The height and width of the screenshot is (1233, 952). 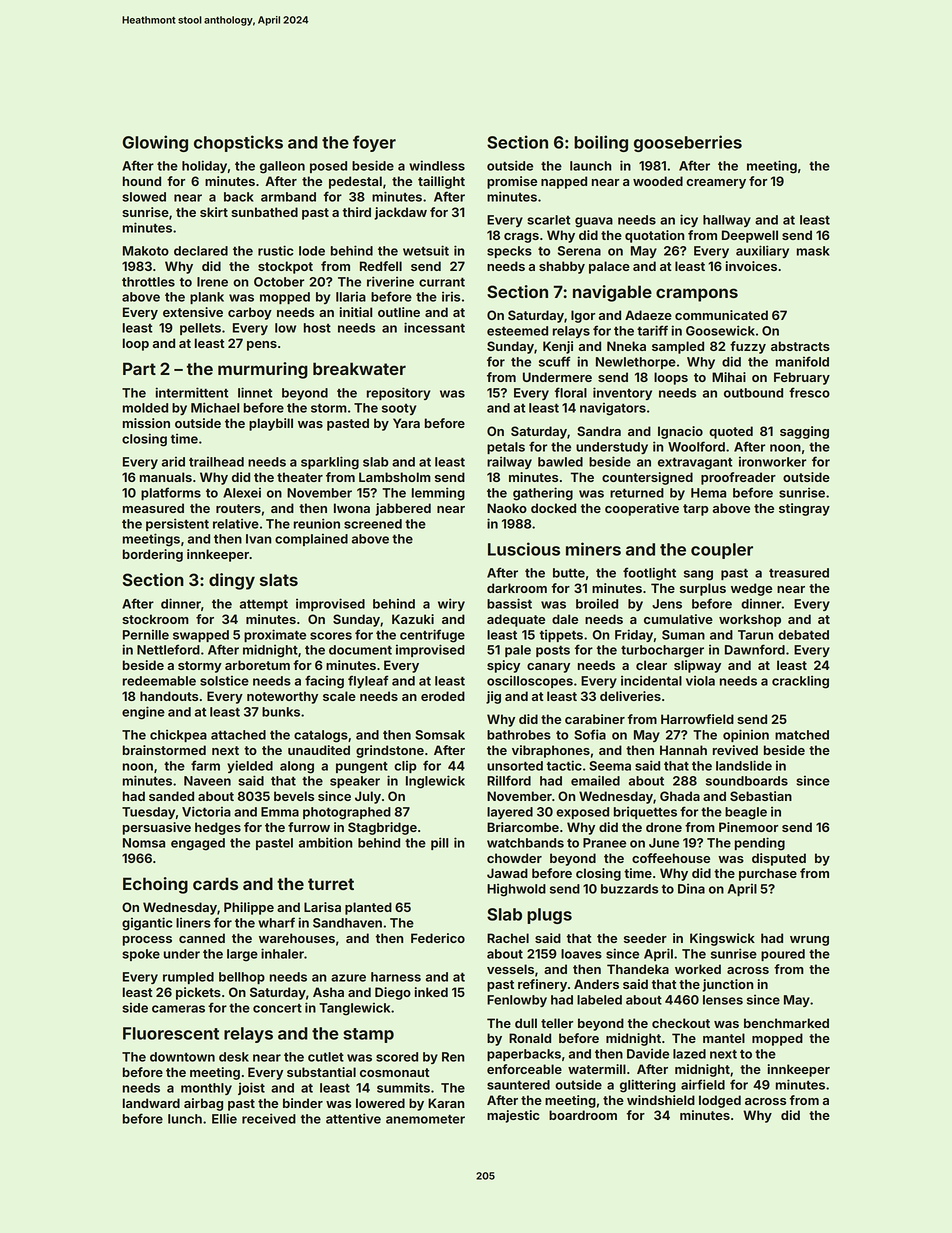 I want to click on Sebastian, so click(x=761, y=796).
